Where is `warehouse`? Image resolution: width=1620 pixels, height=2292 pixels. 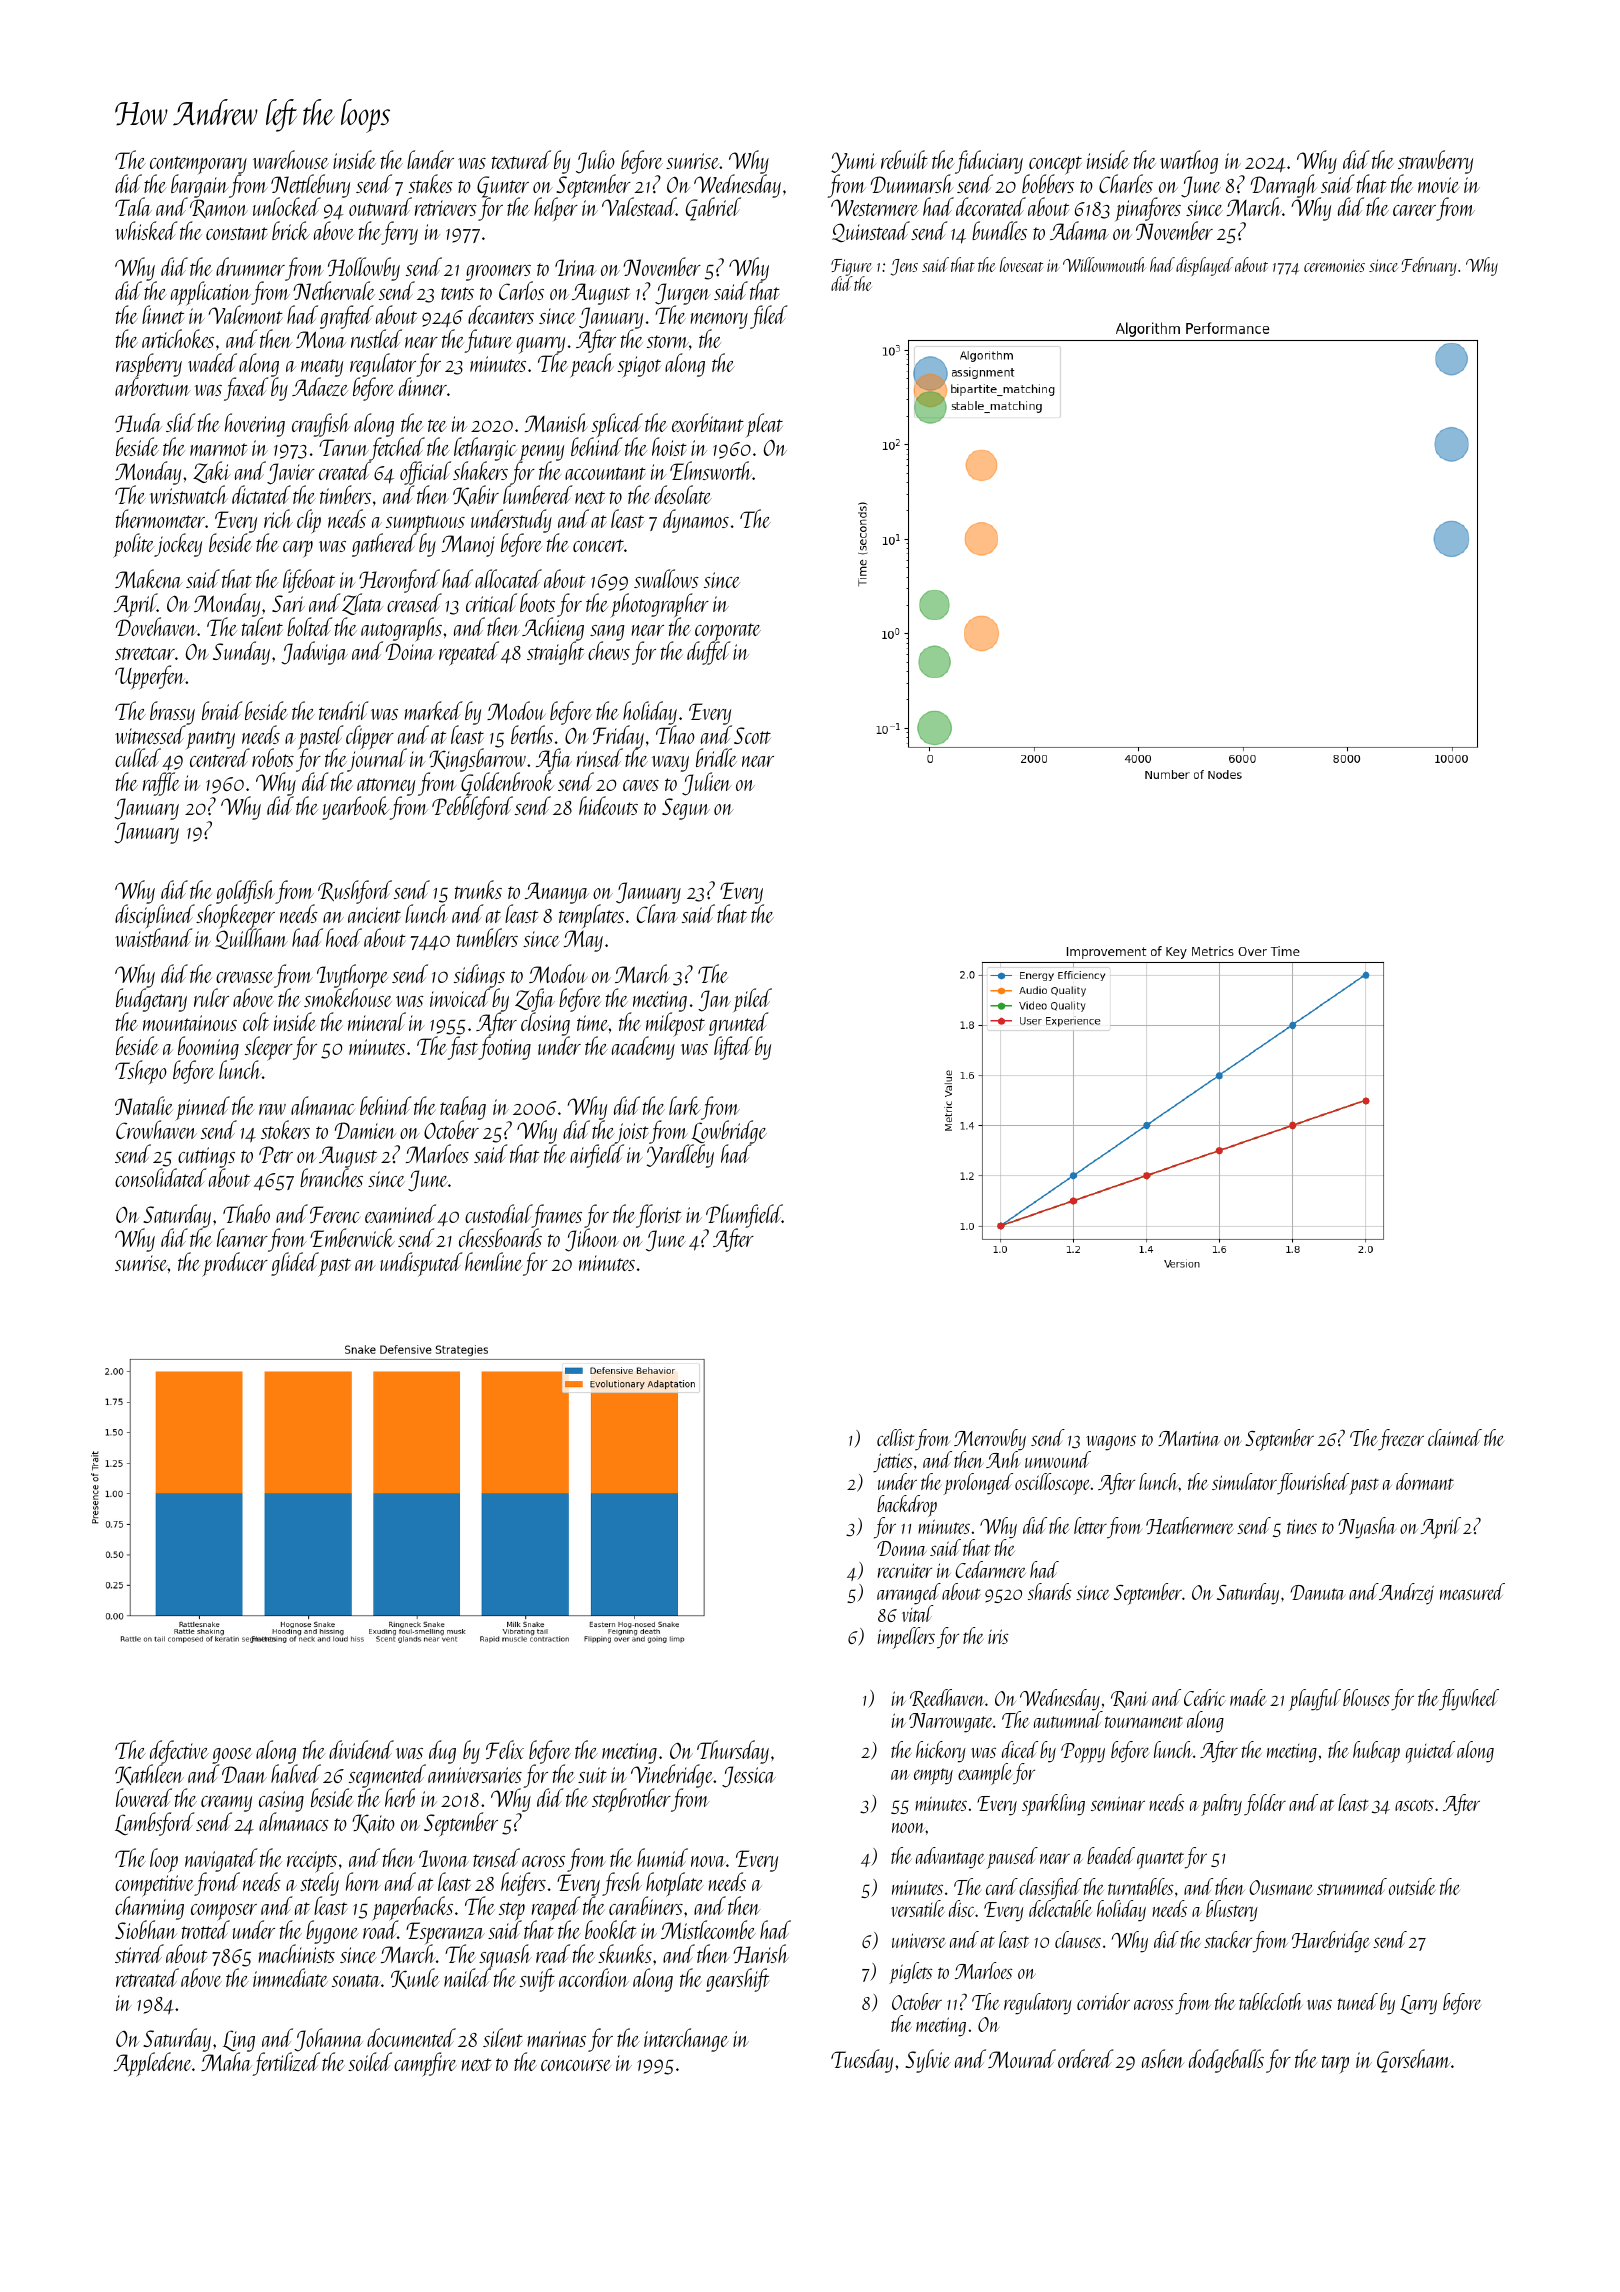 warehouse is located at coordinates (291, 159).
